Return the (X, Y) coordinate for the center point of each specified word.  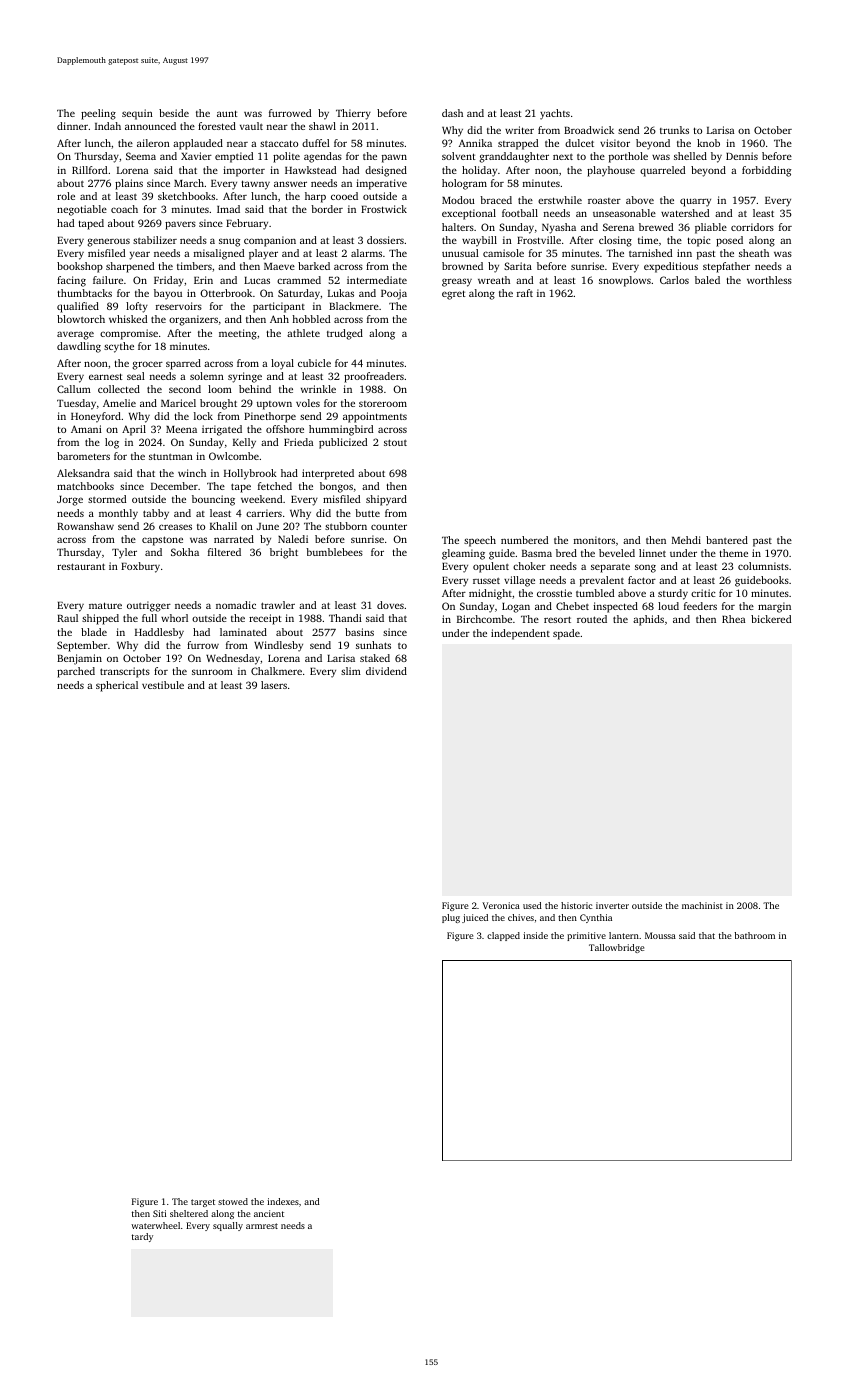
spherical (117, 686)
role (66, 196)
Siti (159, 1213)
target (203, 1203)
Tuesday (76, 404)
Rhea (733, 619)
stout (395, 442)
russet (486, 581)
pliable (711, 228)
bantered (727, 540)
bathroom (755, 935)
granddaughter (514, 157)
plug (451, 918)
